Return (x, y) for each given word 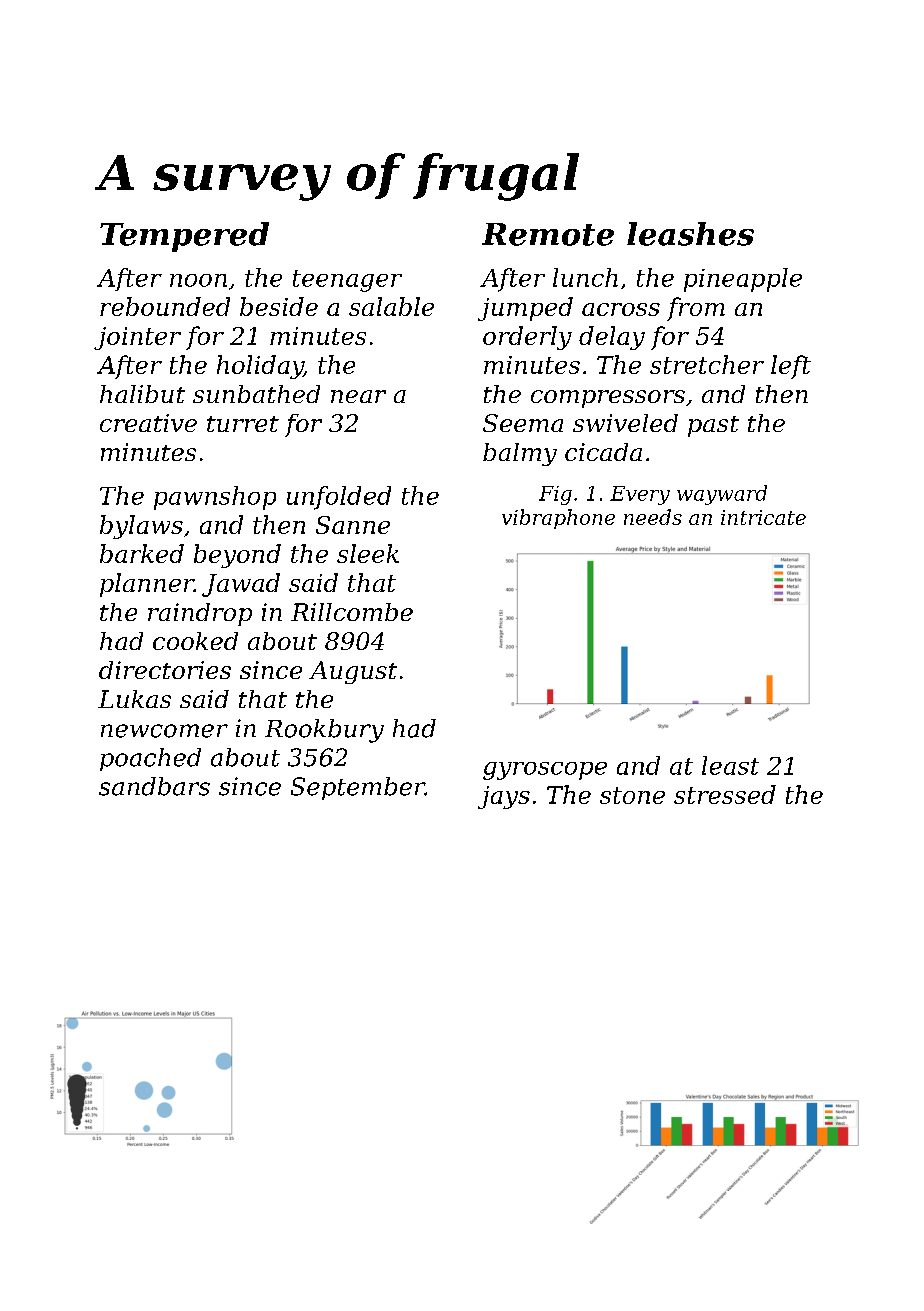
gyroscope (545, 771)
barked (142, 553)
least (730, 765)
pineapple (743, 280)
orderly (527, 338)
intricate (763, 517)
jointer (137, 338)
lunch (585, 277)
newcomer (164, 731)
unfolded (339, 498)
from (696, 309)
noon (198, 280)
